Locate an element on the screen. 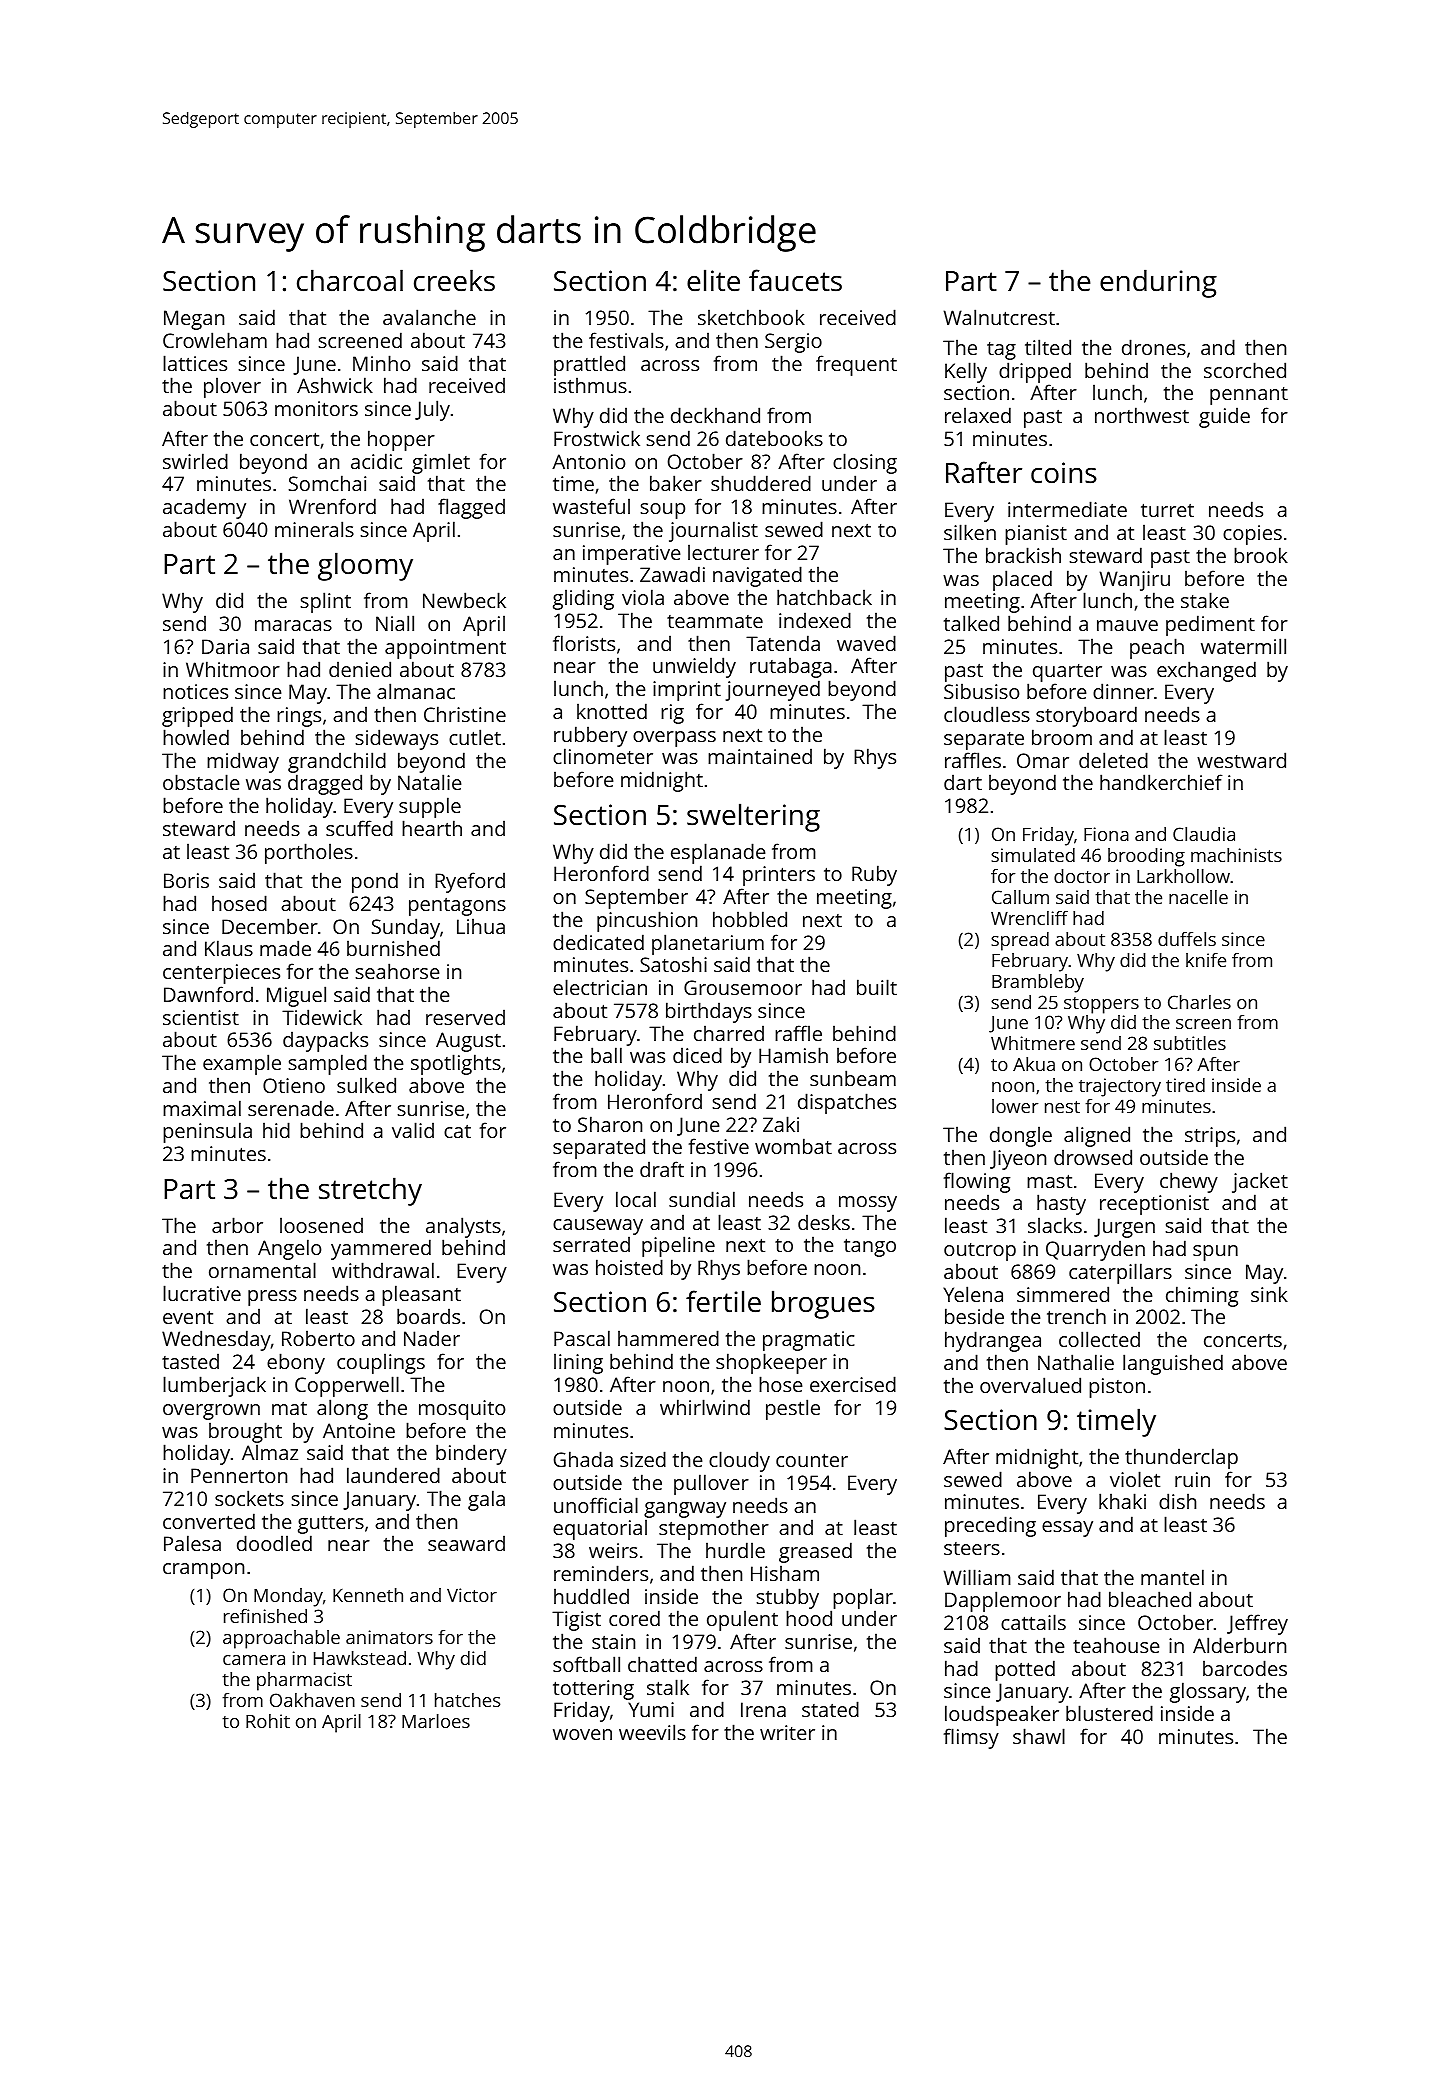 The height and width of the screenshot is (2100, 1450). hid is located at coordinates (276, 1130).
